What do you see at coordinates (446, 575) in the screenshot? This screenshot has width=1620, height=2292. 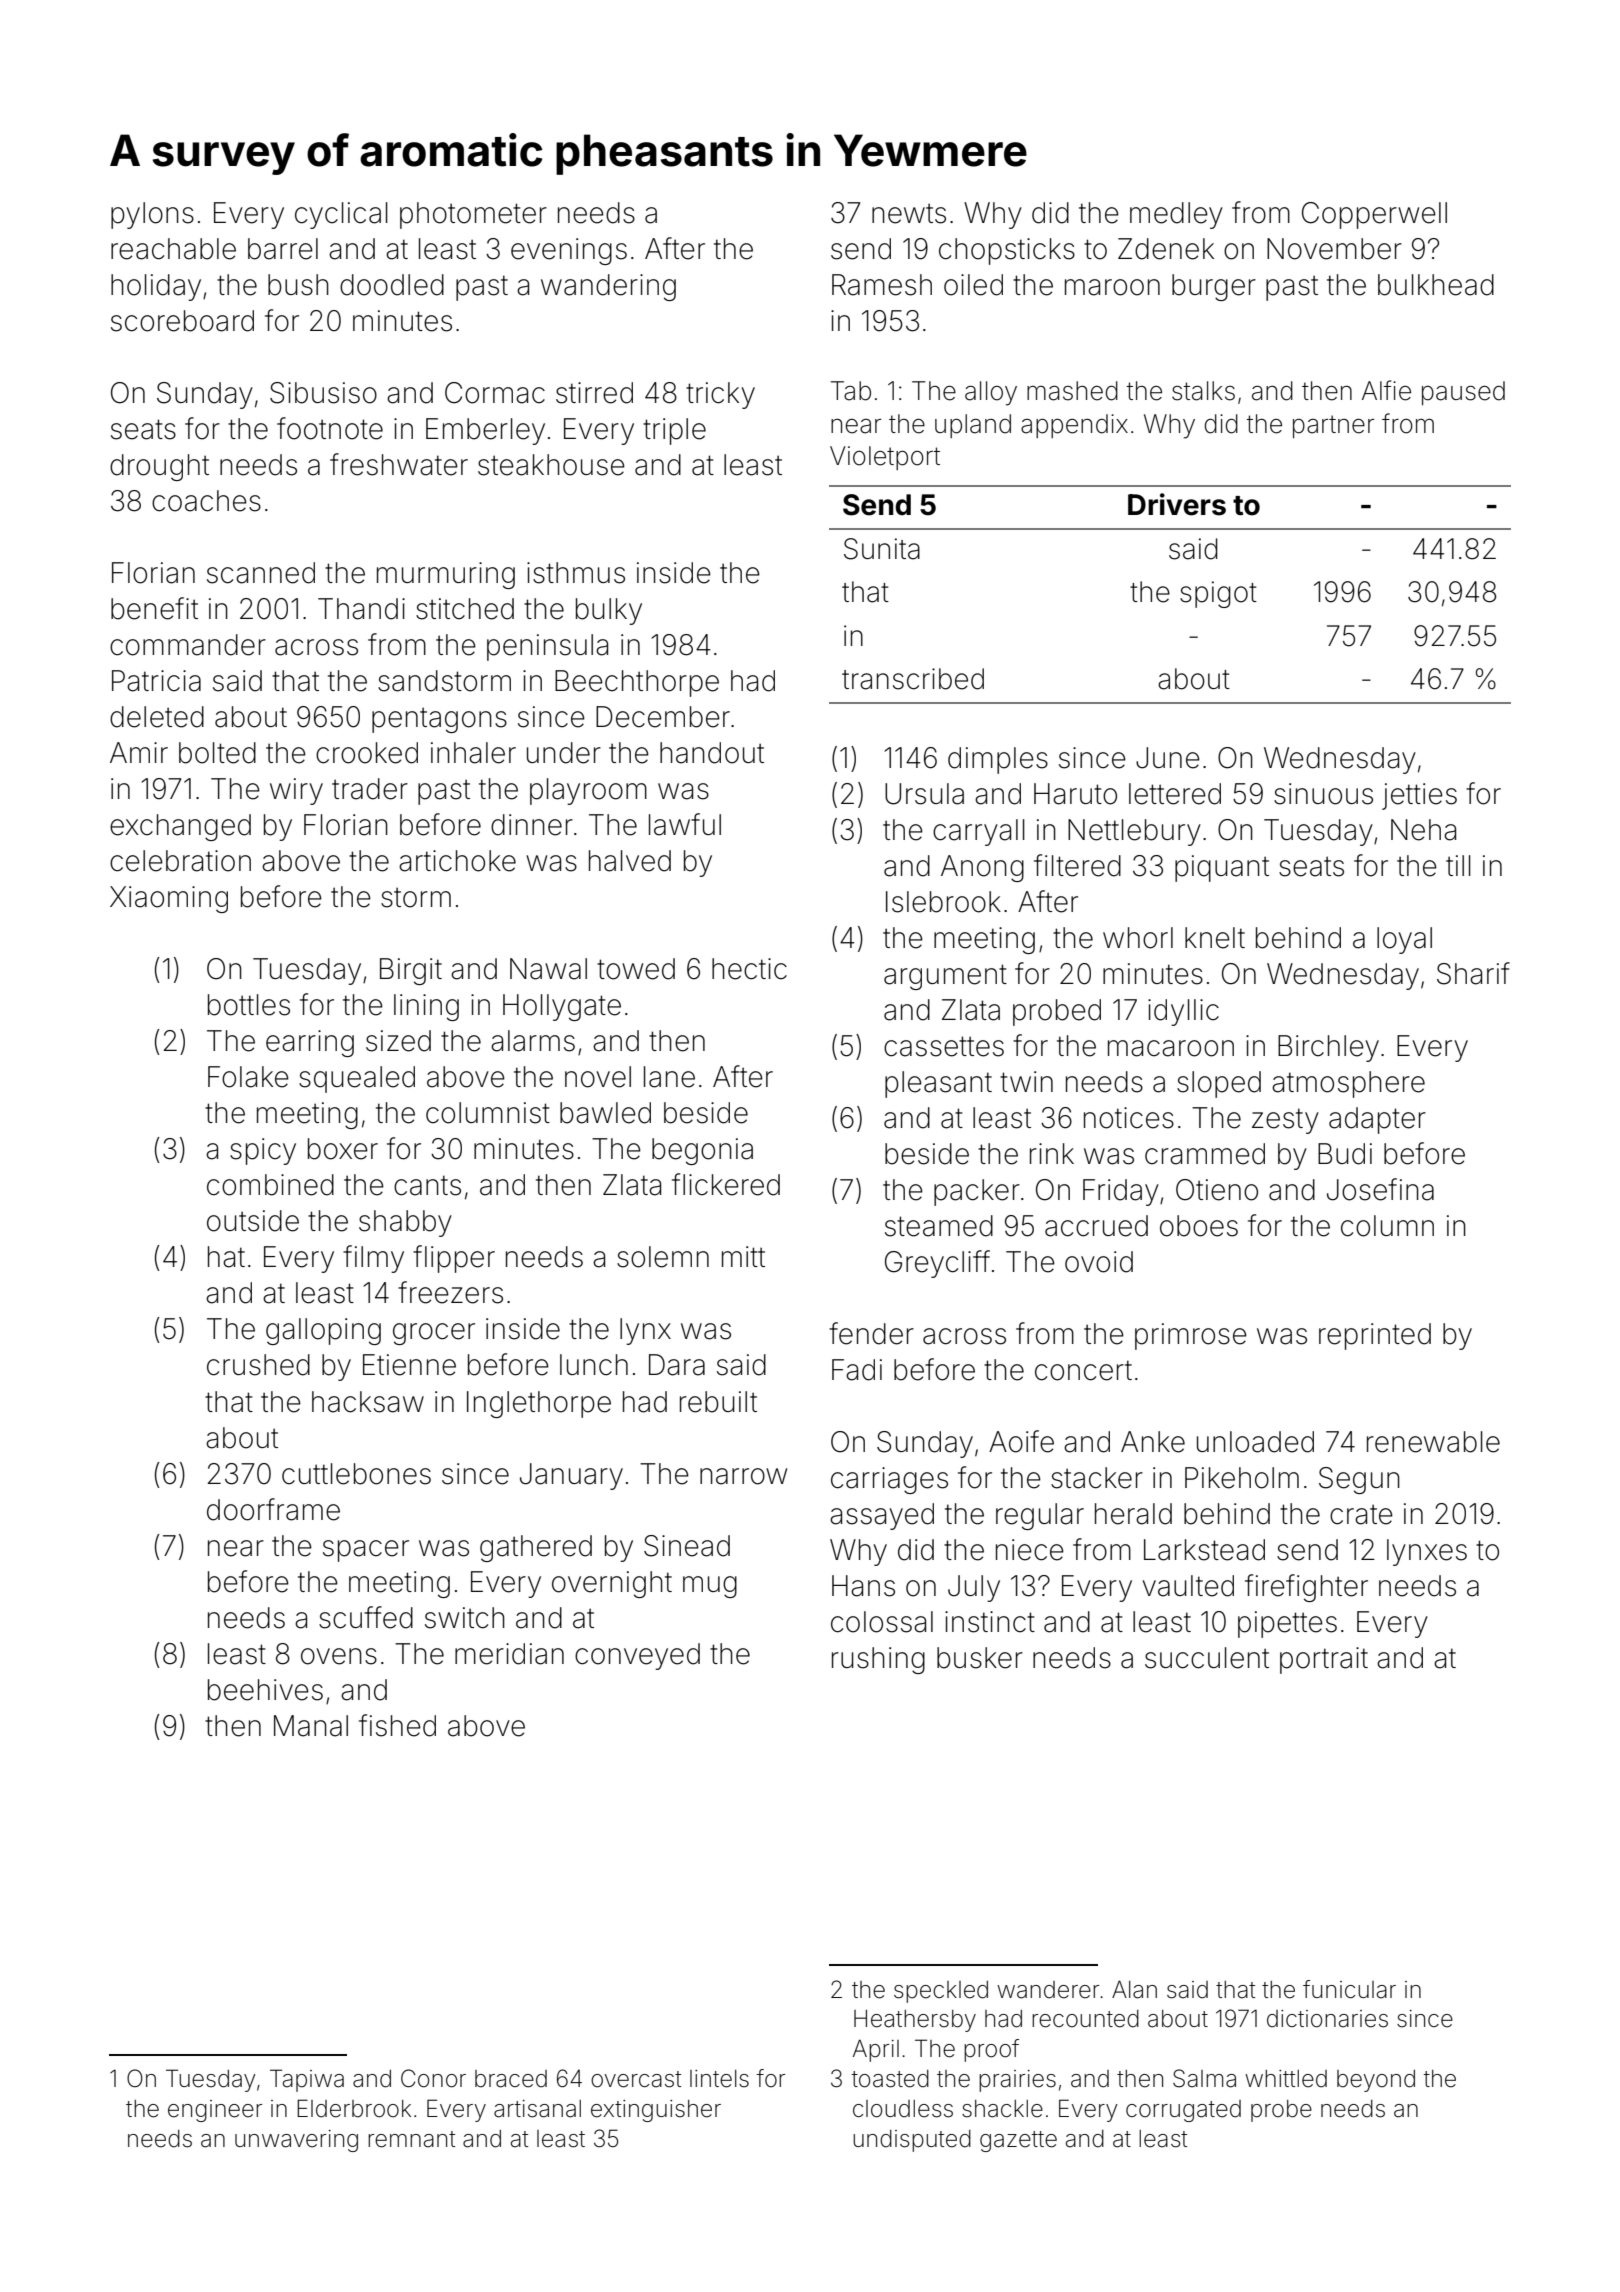 I see `murmuring` at bounding box center [446, 575].
